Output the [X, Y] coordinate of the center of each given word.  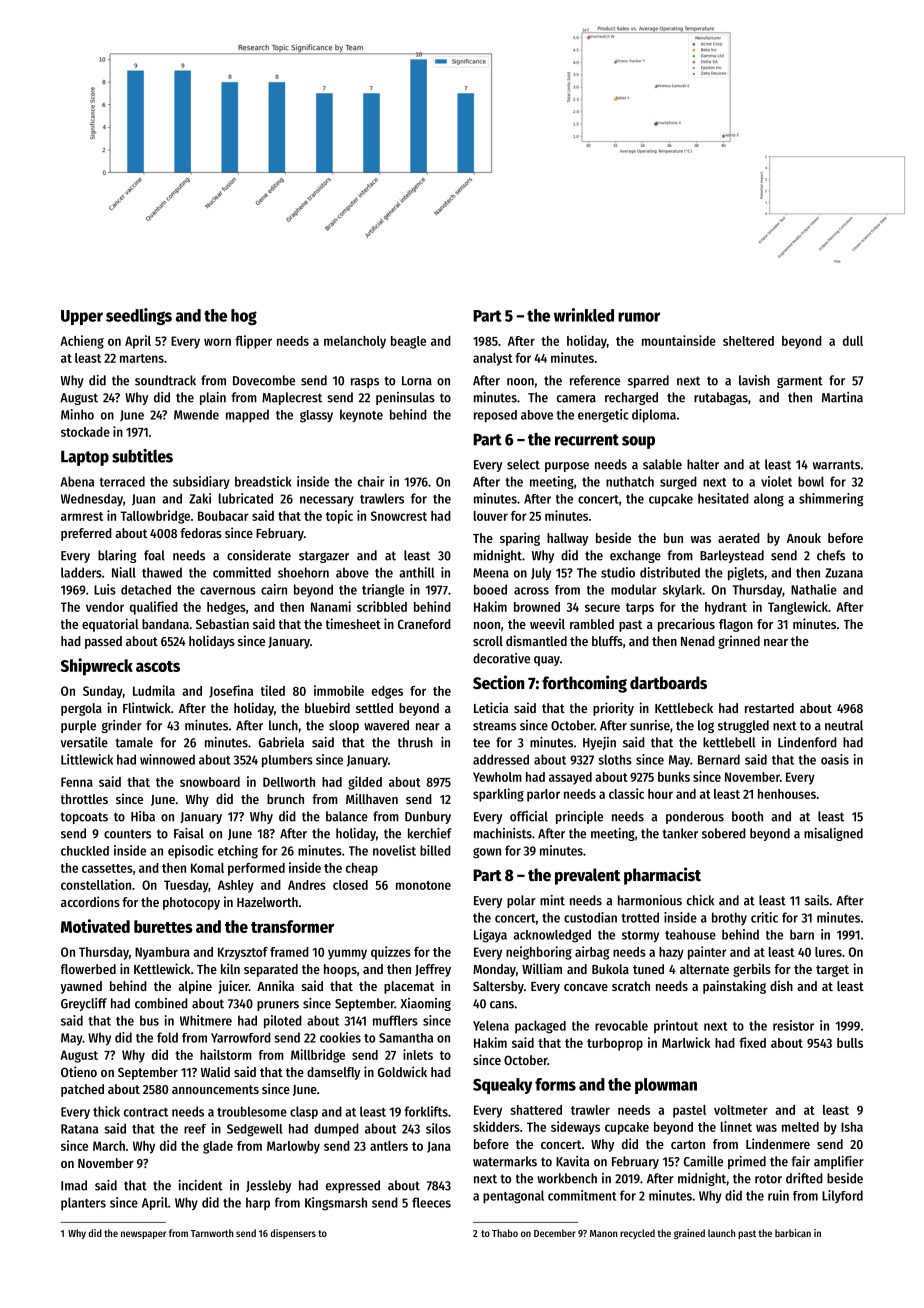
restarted [769, 708]
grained [689, 1234]
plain [213, 398]
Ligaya [490, 936]
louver [491, 516]
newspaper [143, 1235]
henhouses [787, 794]
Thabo [505, 1233]
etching [238, 852]
